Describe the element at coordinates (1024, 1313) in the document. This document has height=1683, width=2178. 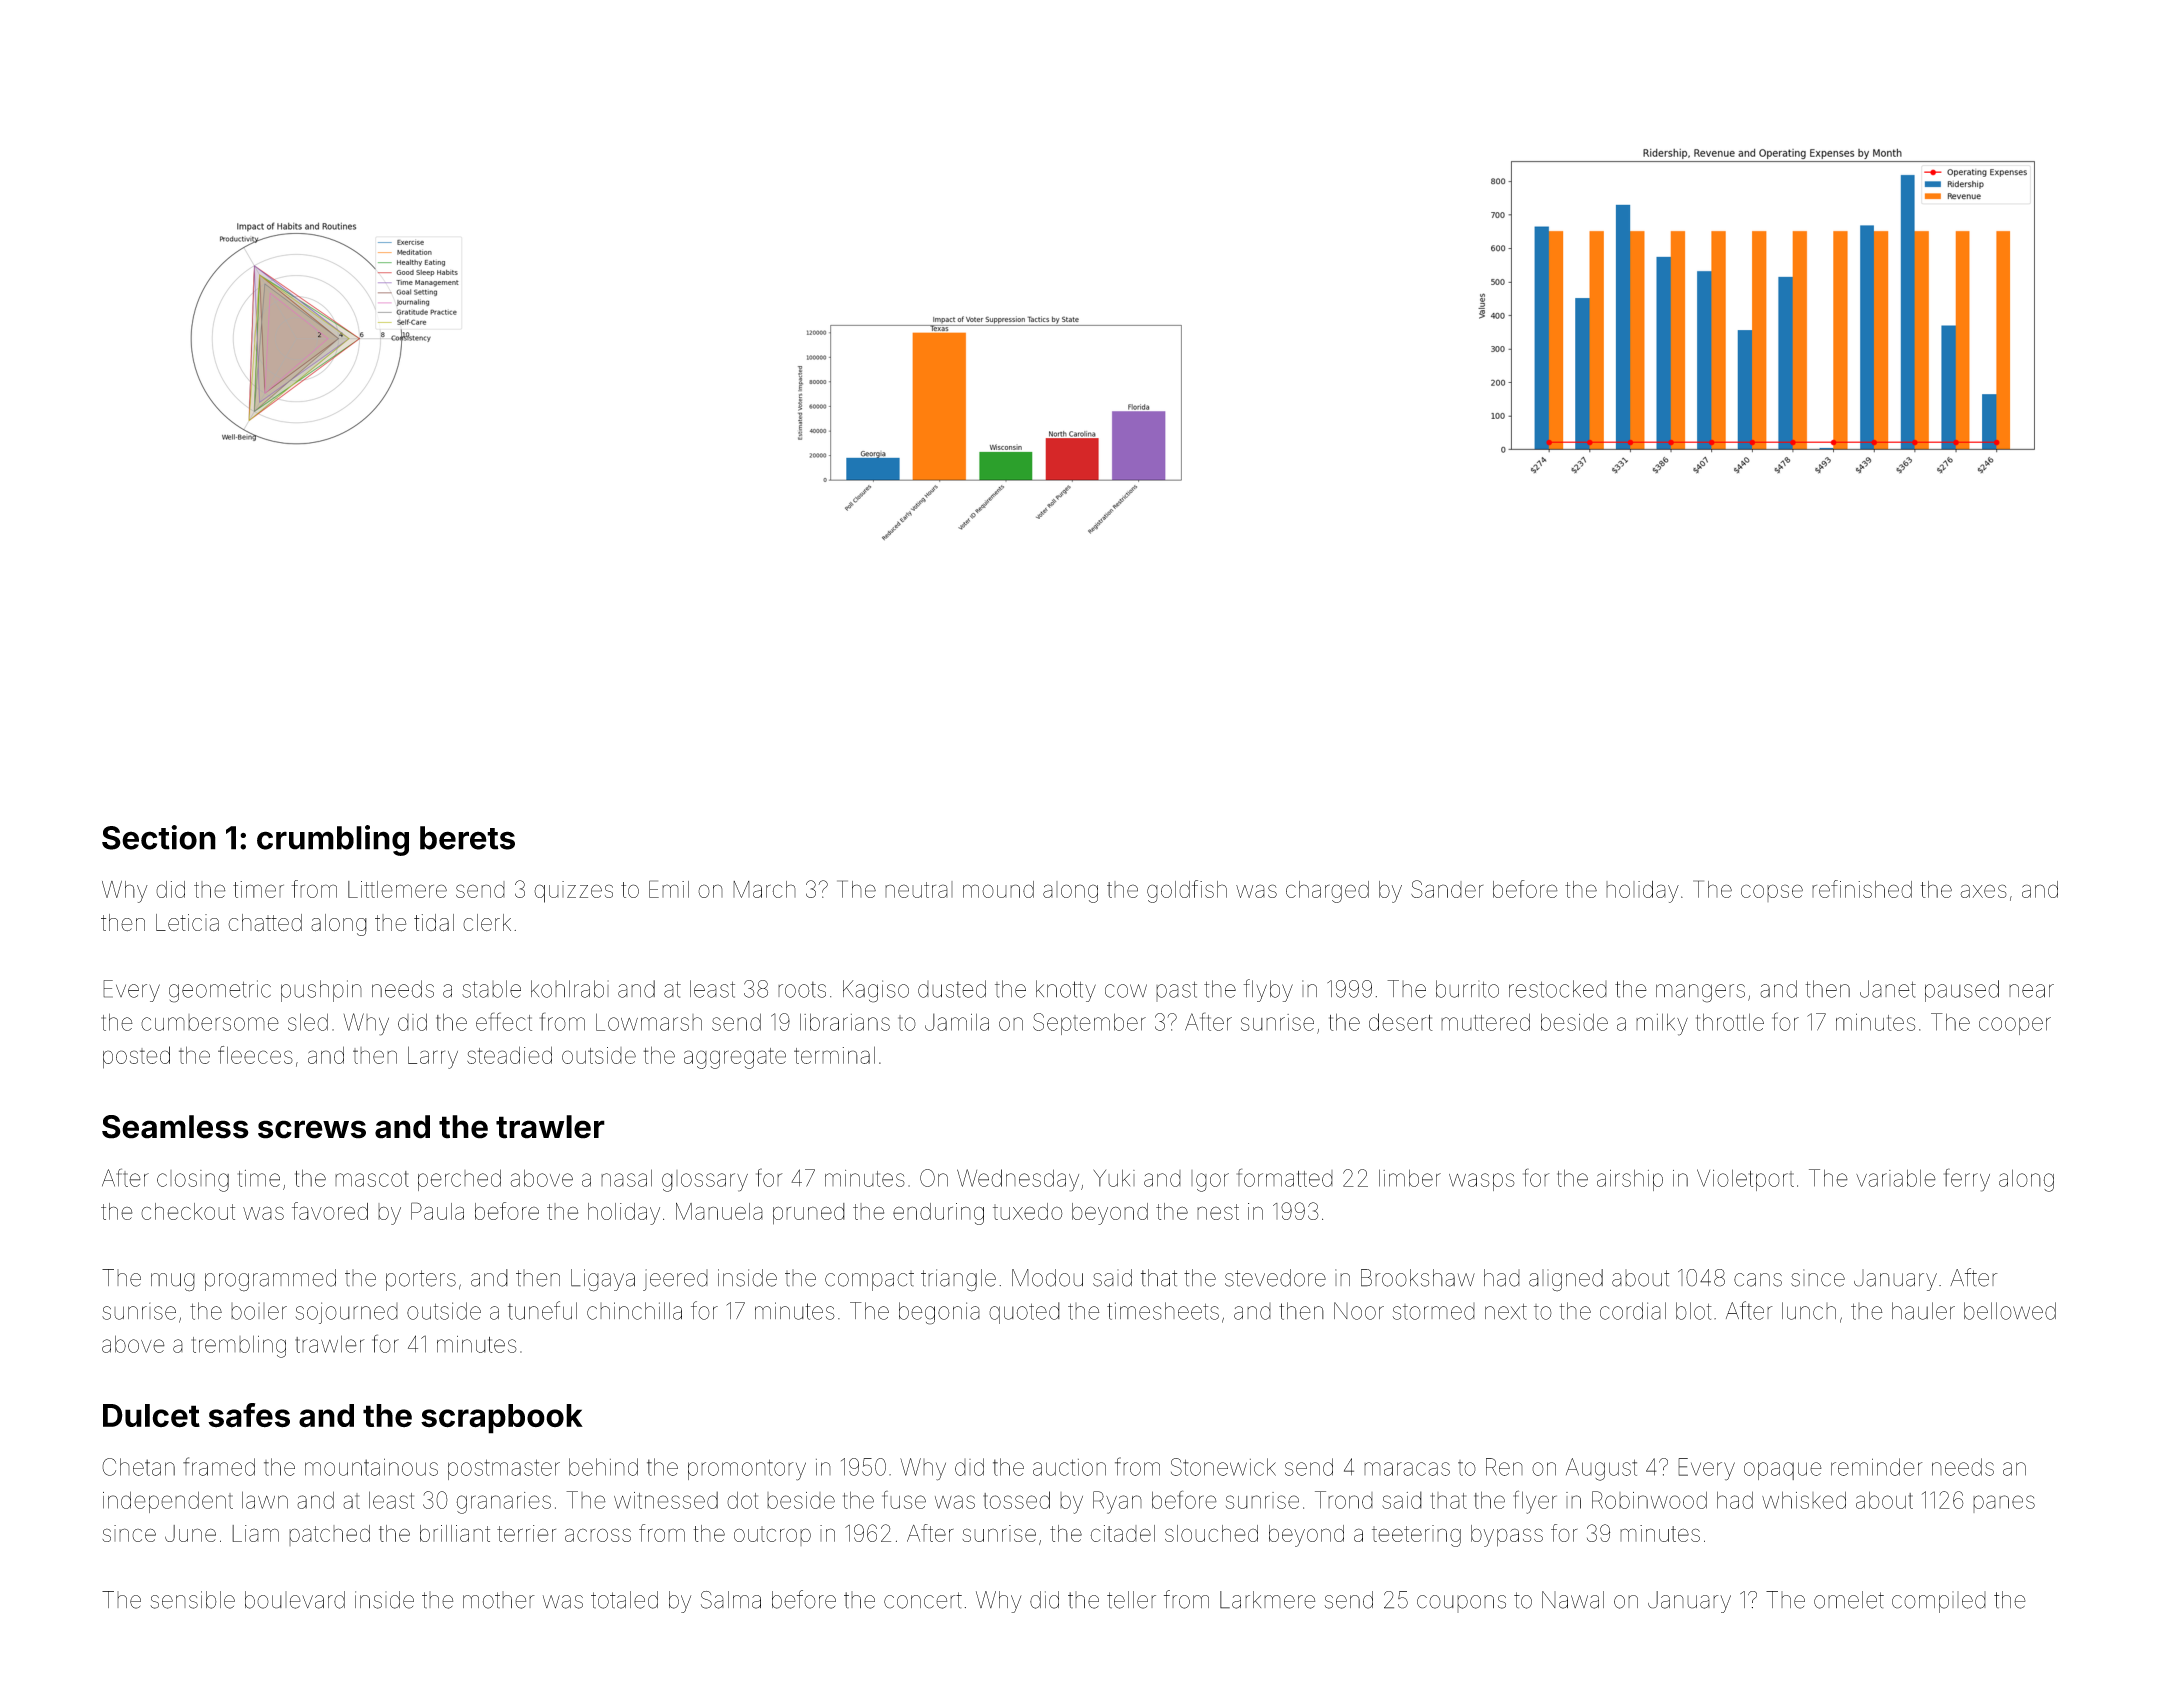
I see `quoted` at that location.
